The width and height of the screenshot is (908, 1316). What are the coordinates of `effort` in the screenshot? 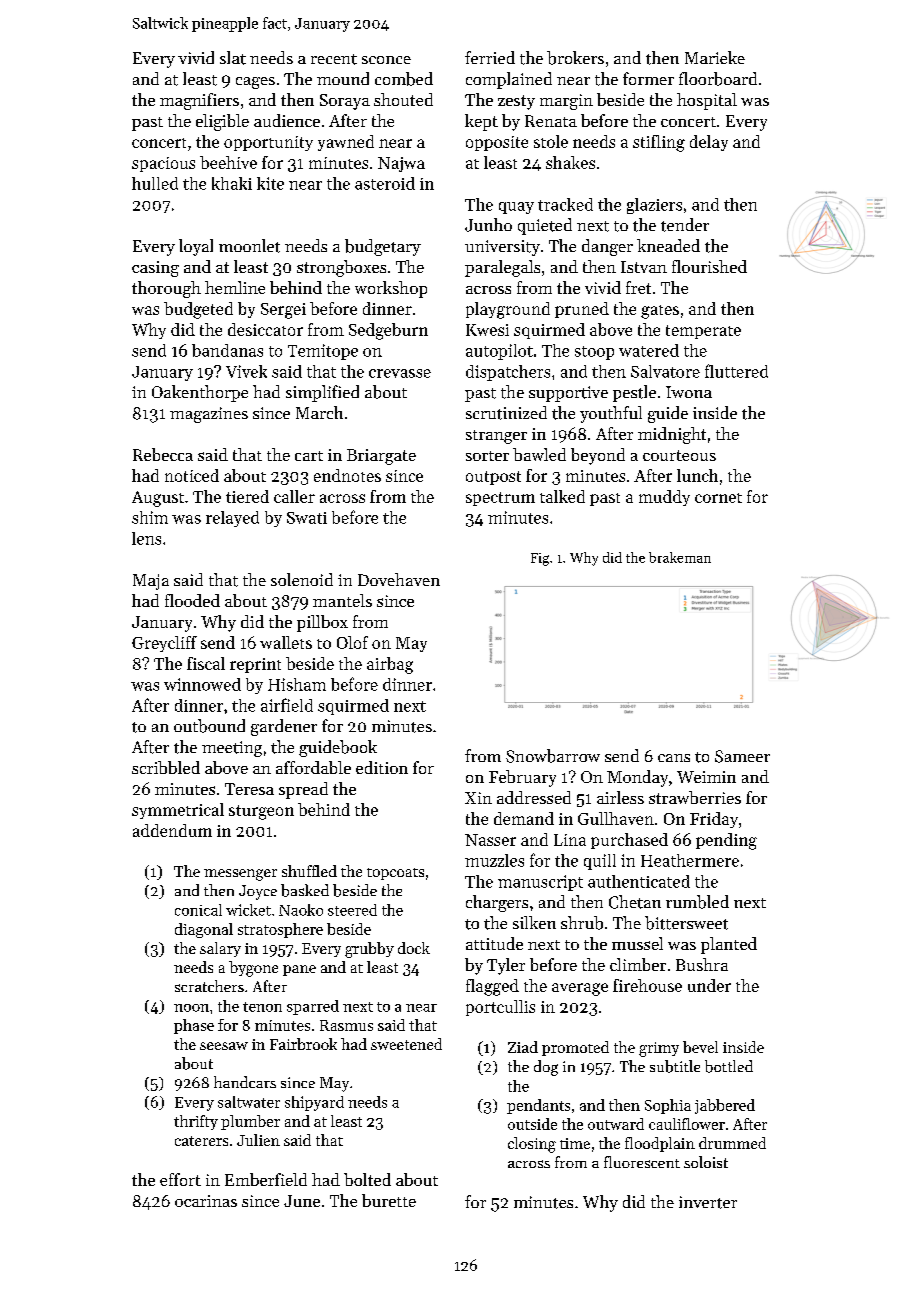 It's located at (180, 1179).
